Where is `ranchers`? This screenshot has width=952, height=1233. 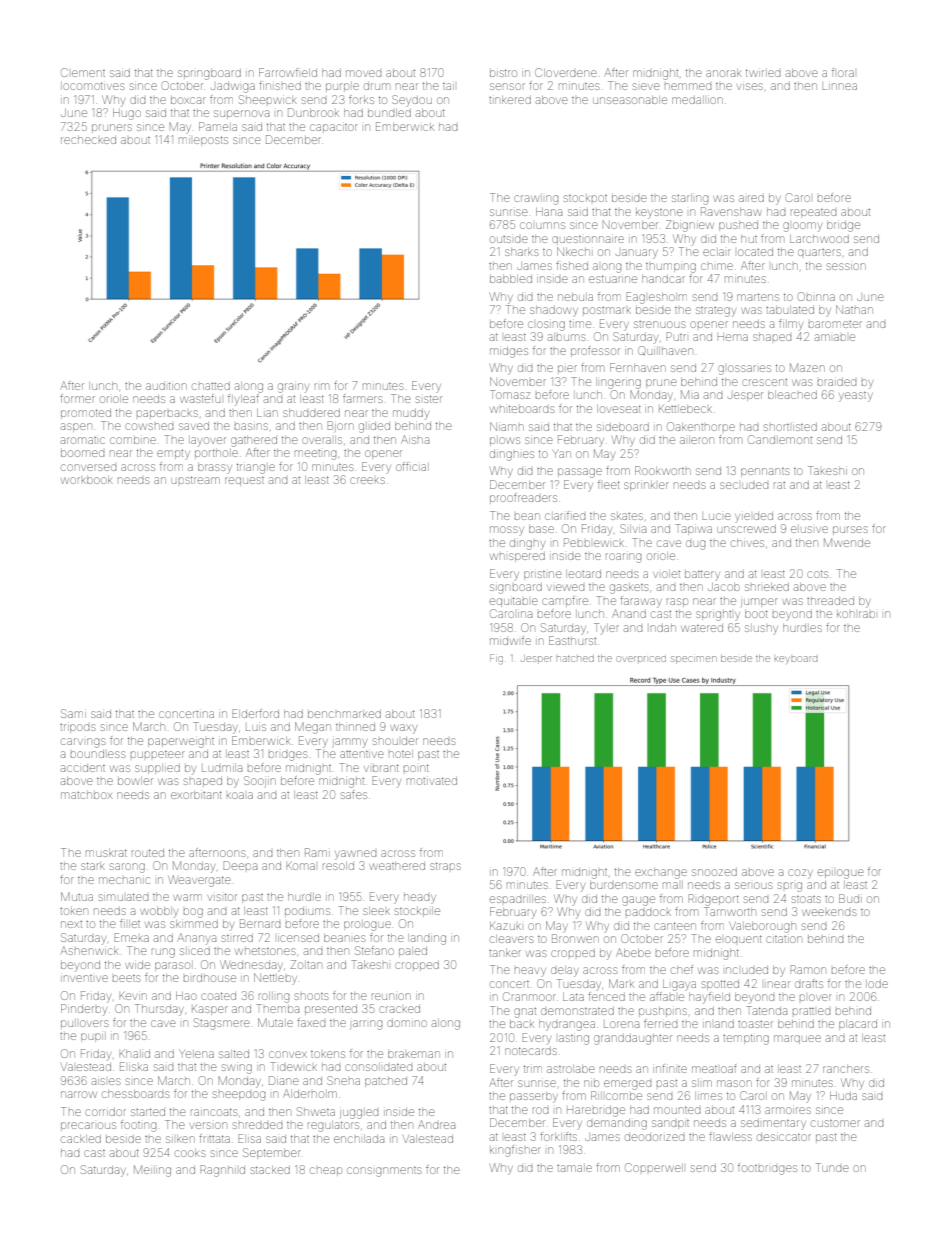
ranchers is located at coordinates (846, 1069).
